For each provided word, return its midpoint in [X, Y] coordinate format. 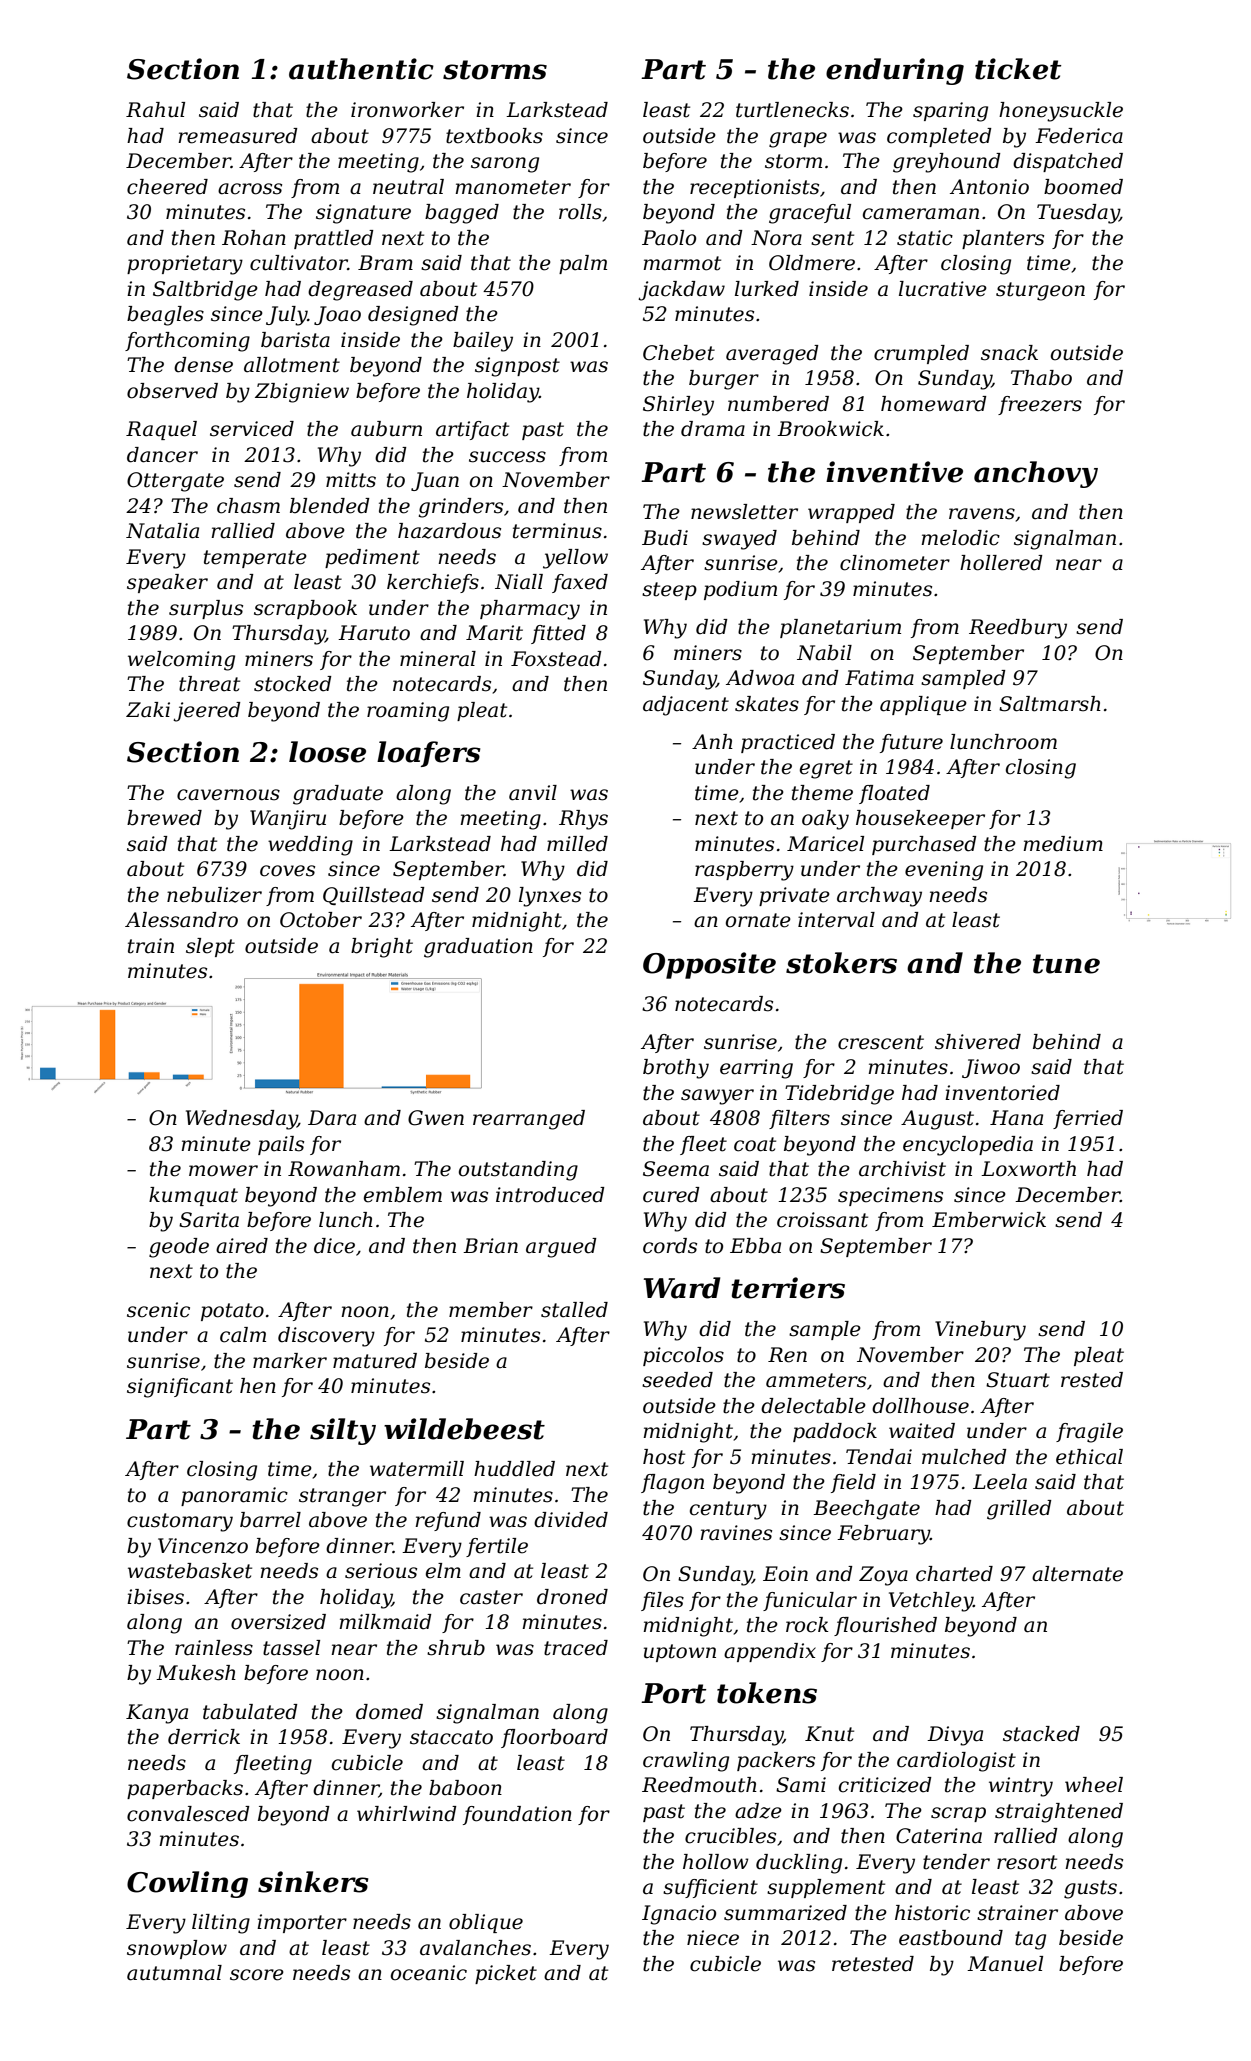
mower [223, 1171]
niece [713, 1938]
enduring [895, 71]
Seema [676, 1169]
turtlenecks [792, 110]
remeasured [238, 136]
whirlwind [407, 1814]
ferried [1088, 1119]
